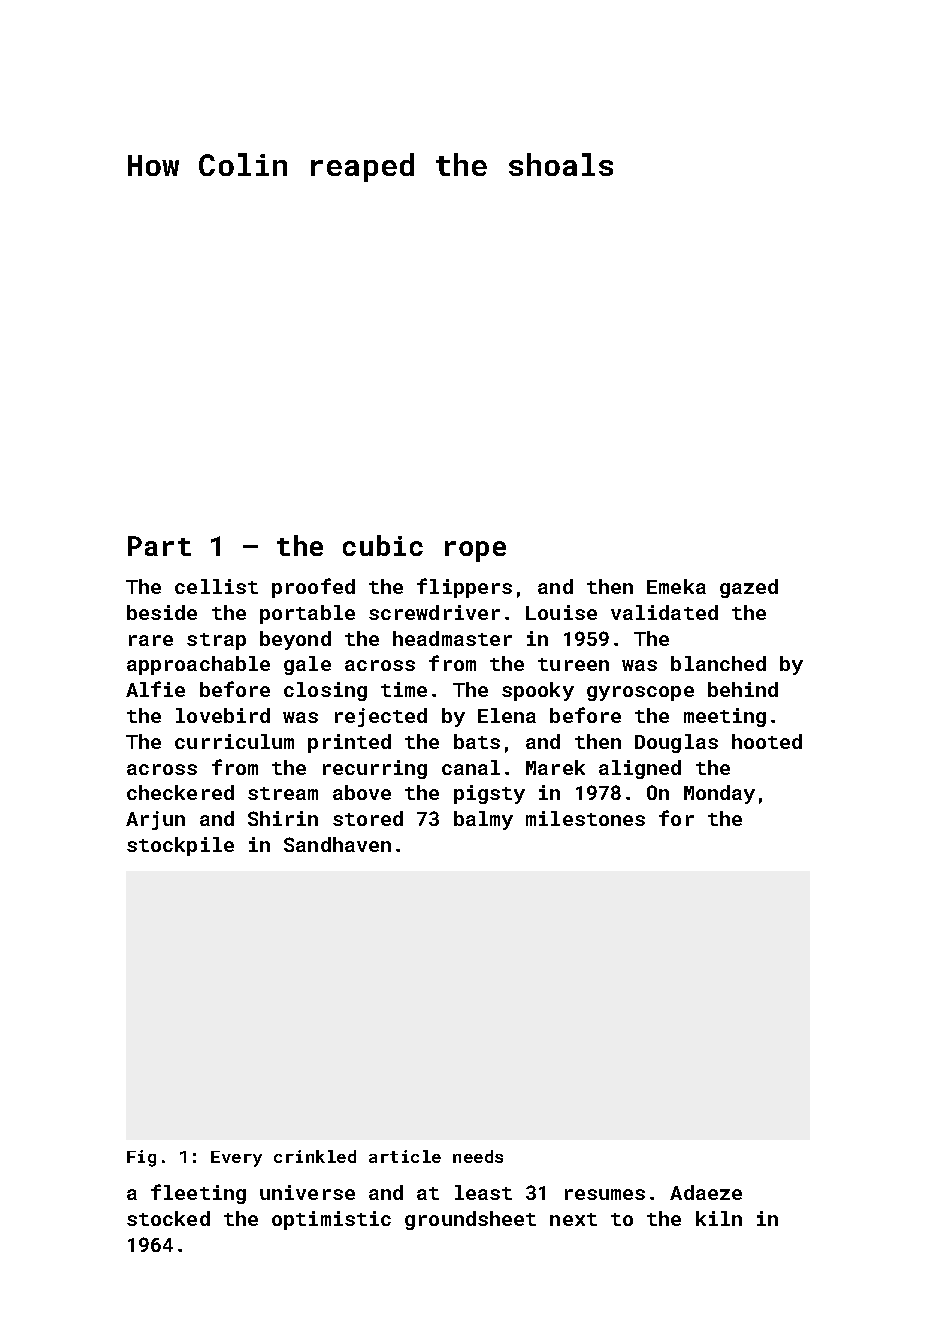 Image resolution: width=936 pixels, height=1330 pixels. Describe the element at coordinates (180, 846) in the image. I see `stockpile` at that location.
